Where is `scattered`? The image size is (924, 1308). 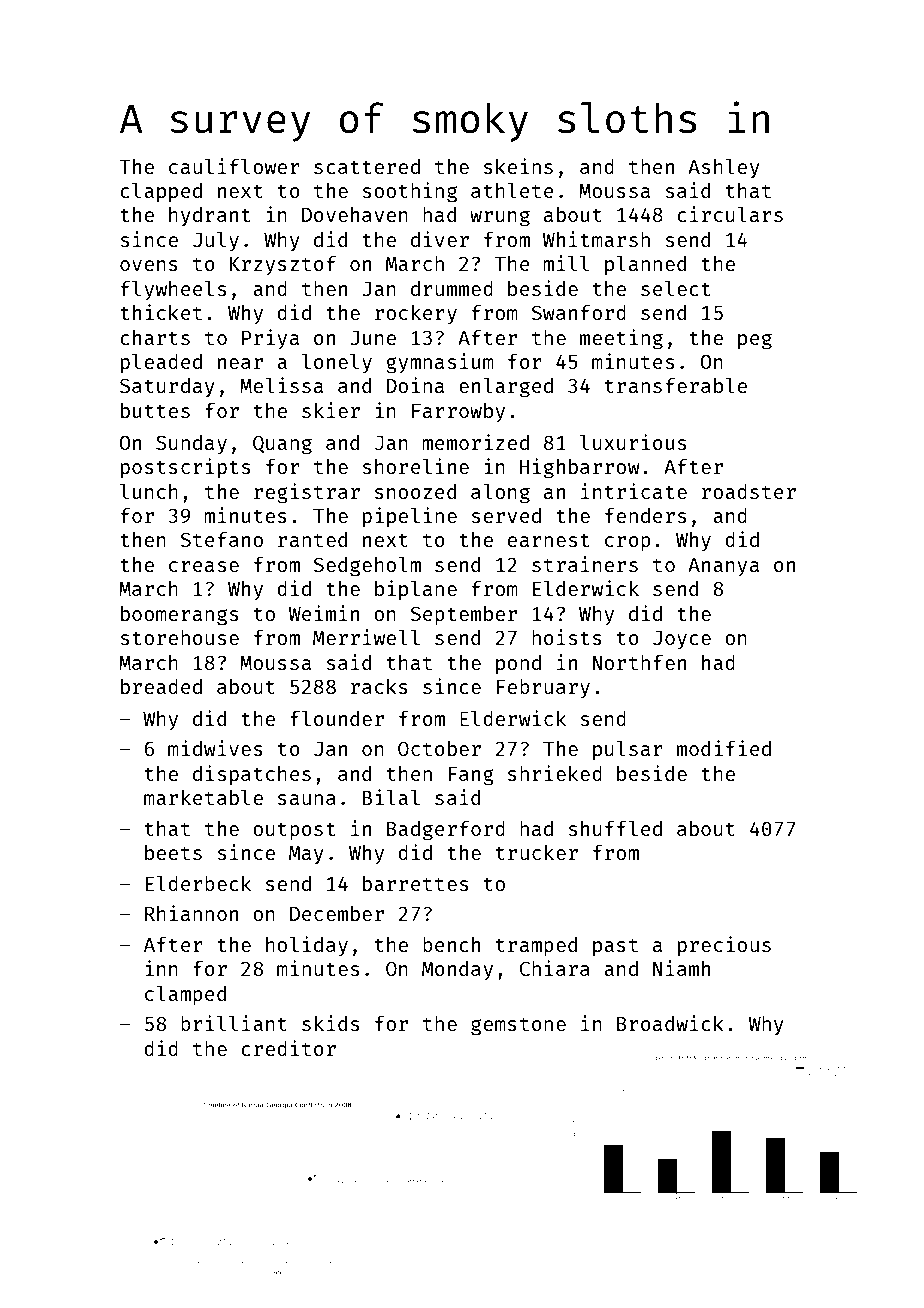
scattered is located at coordinates (367, 166).
